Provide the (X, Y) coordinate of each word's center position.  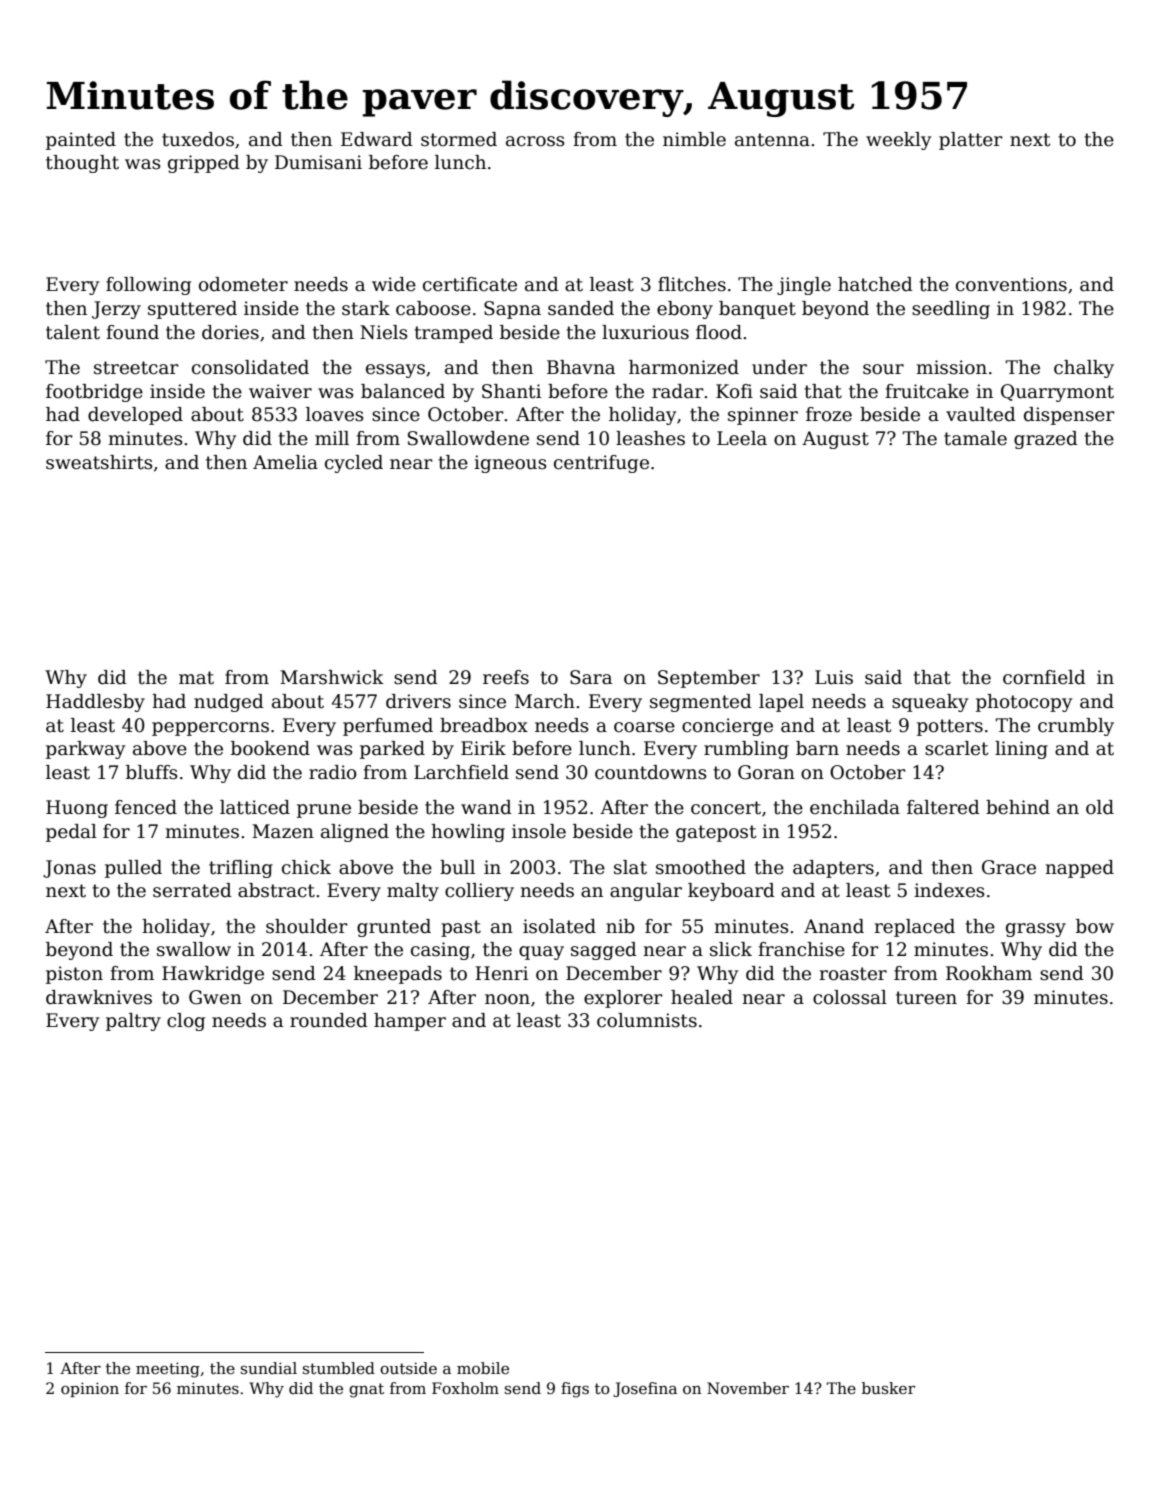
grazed (1046, 440)
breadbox (484, 725)
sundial (269, 1368)
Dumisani (318, 162)
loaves (335, 414)
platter (971, 141)
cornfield (1044, 677)
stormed (459, 139)
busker (888, 1388)
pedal (71, 833)
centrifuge (601, 464)
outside (408, 1368)
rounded (329, 1020)
